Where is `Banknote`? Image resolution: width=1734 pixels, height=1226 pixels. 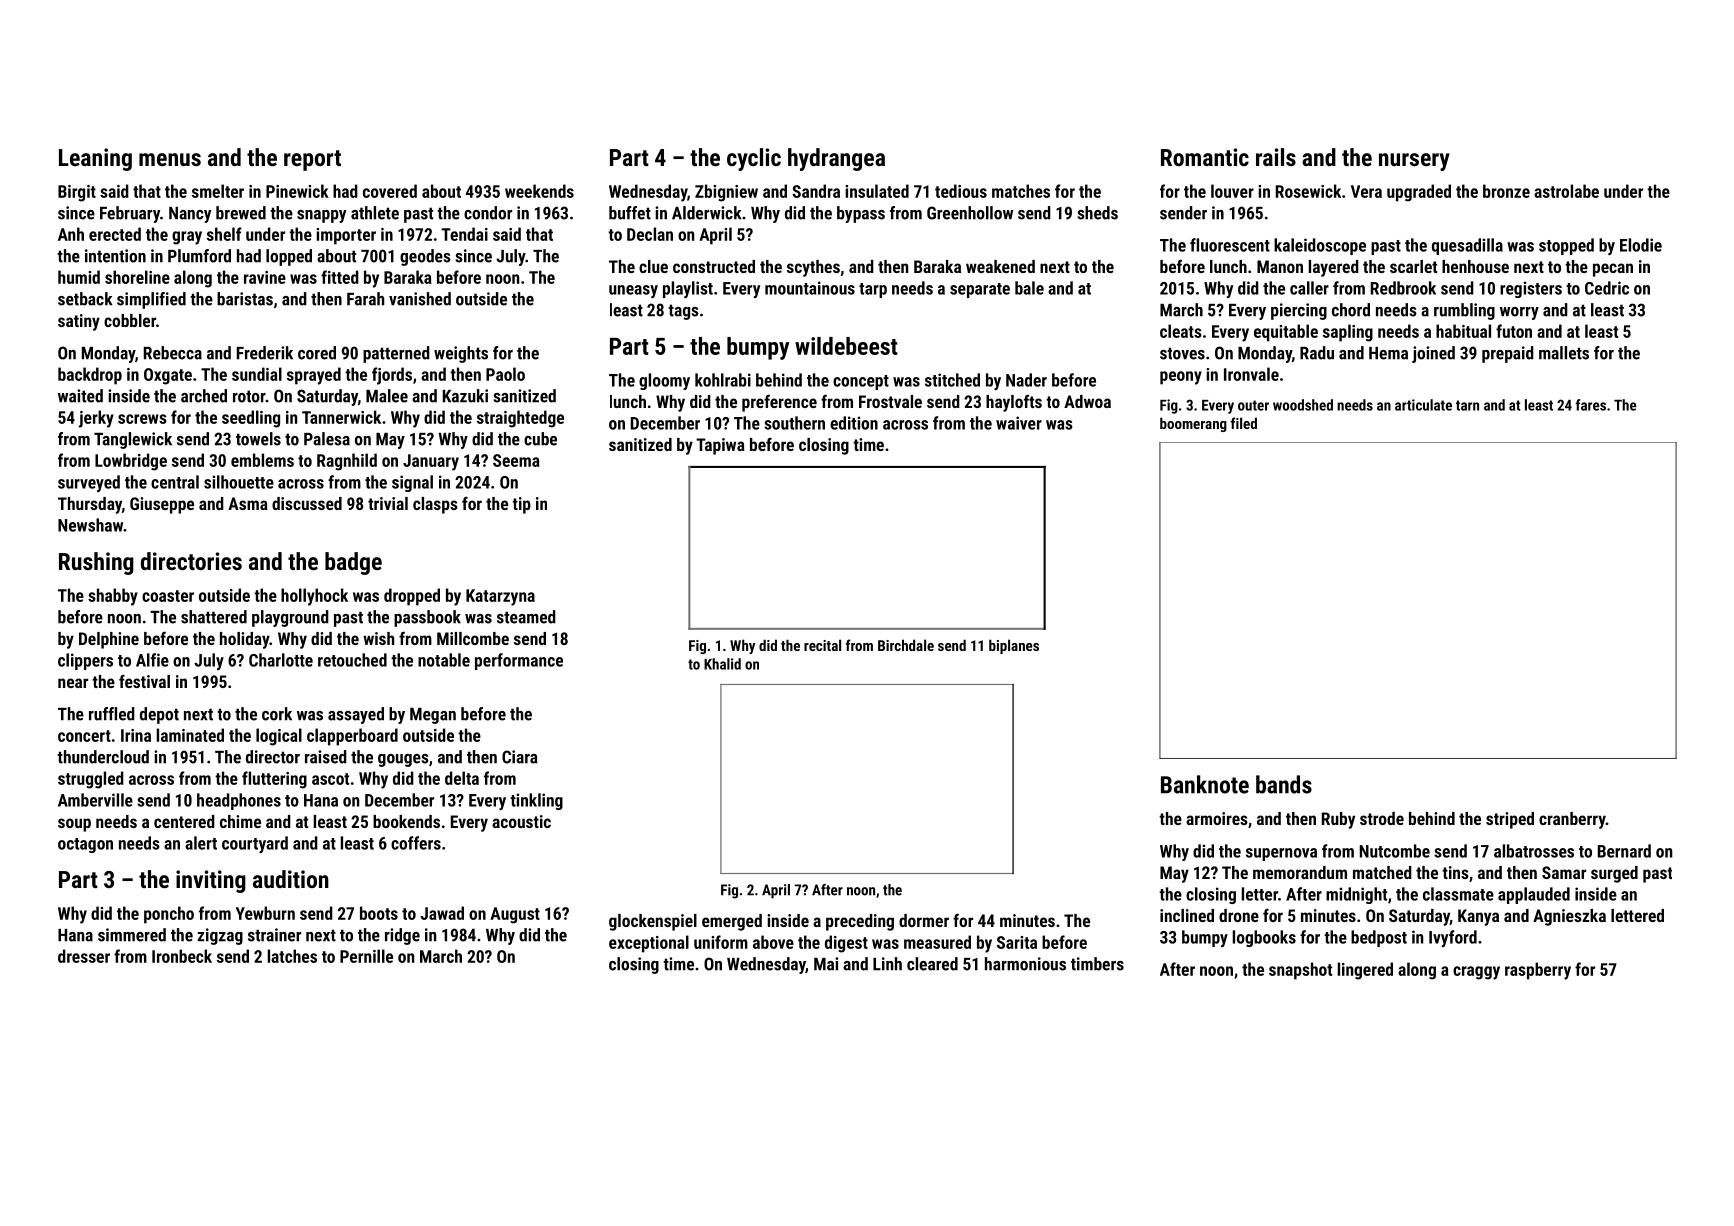
Banknote is located at coordinates (1205, 784).
